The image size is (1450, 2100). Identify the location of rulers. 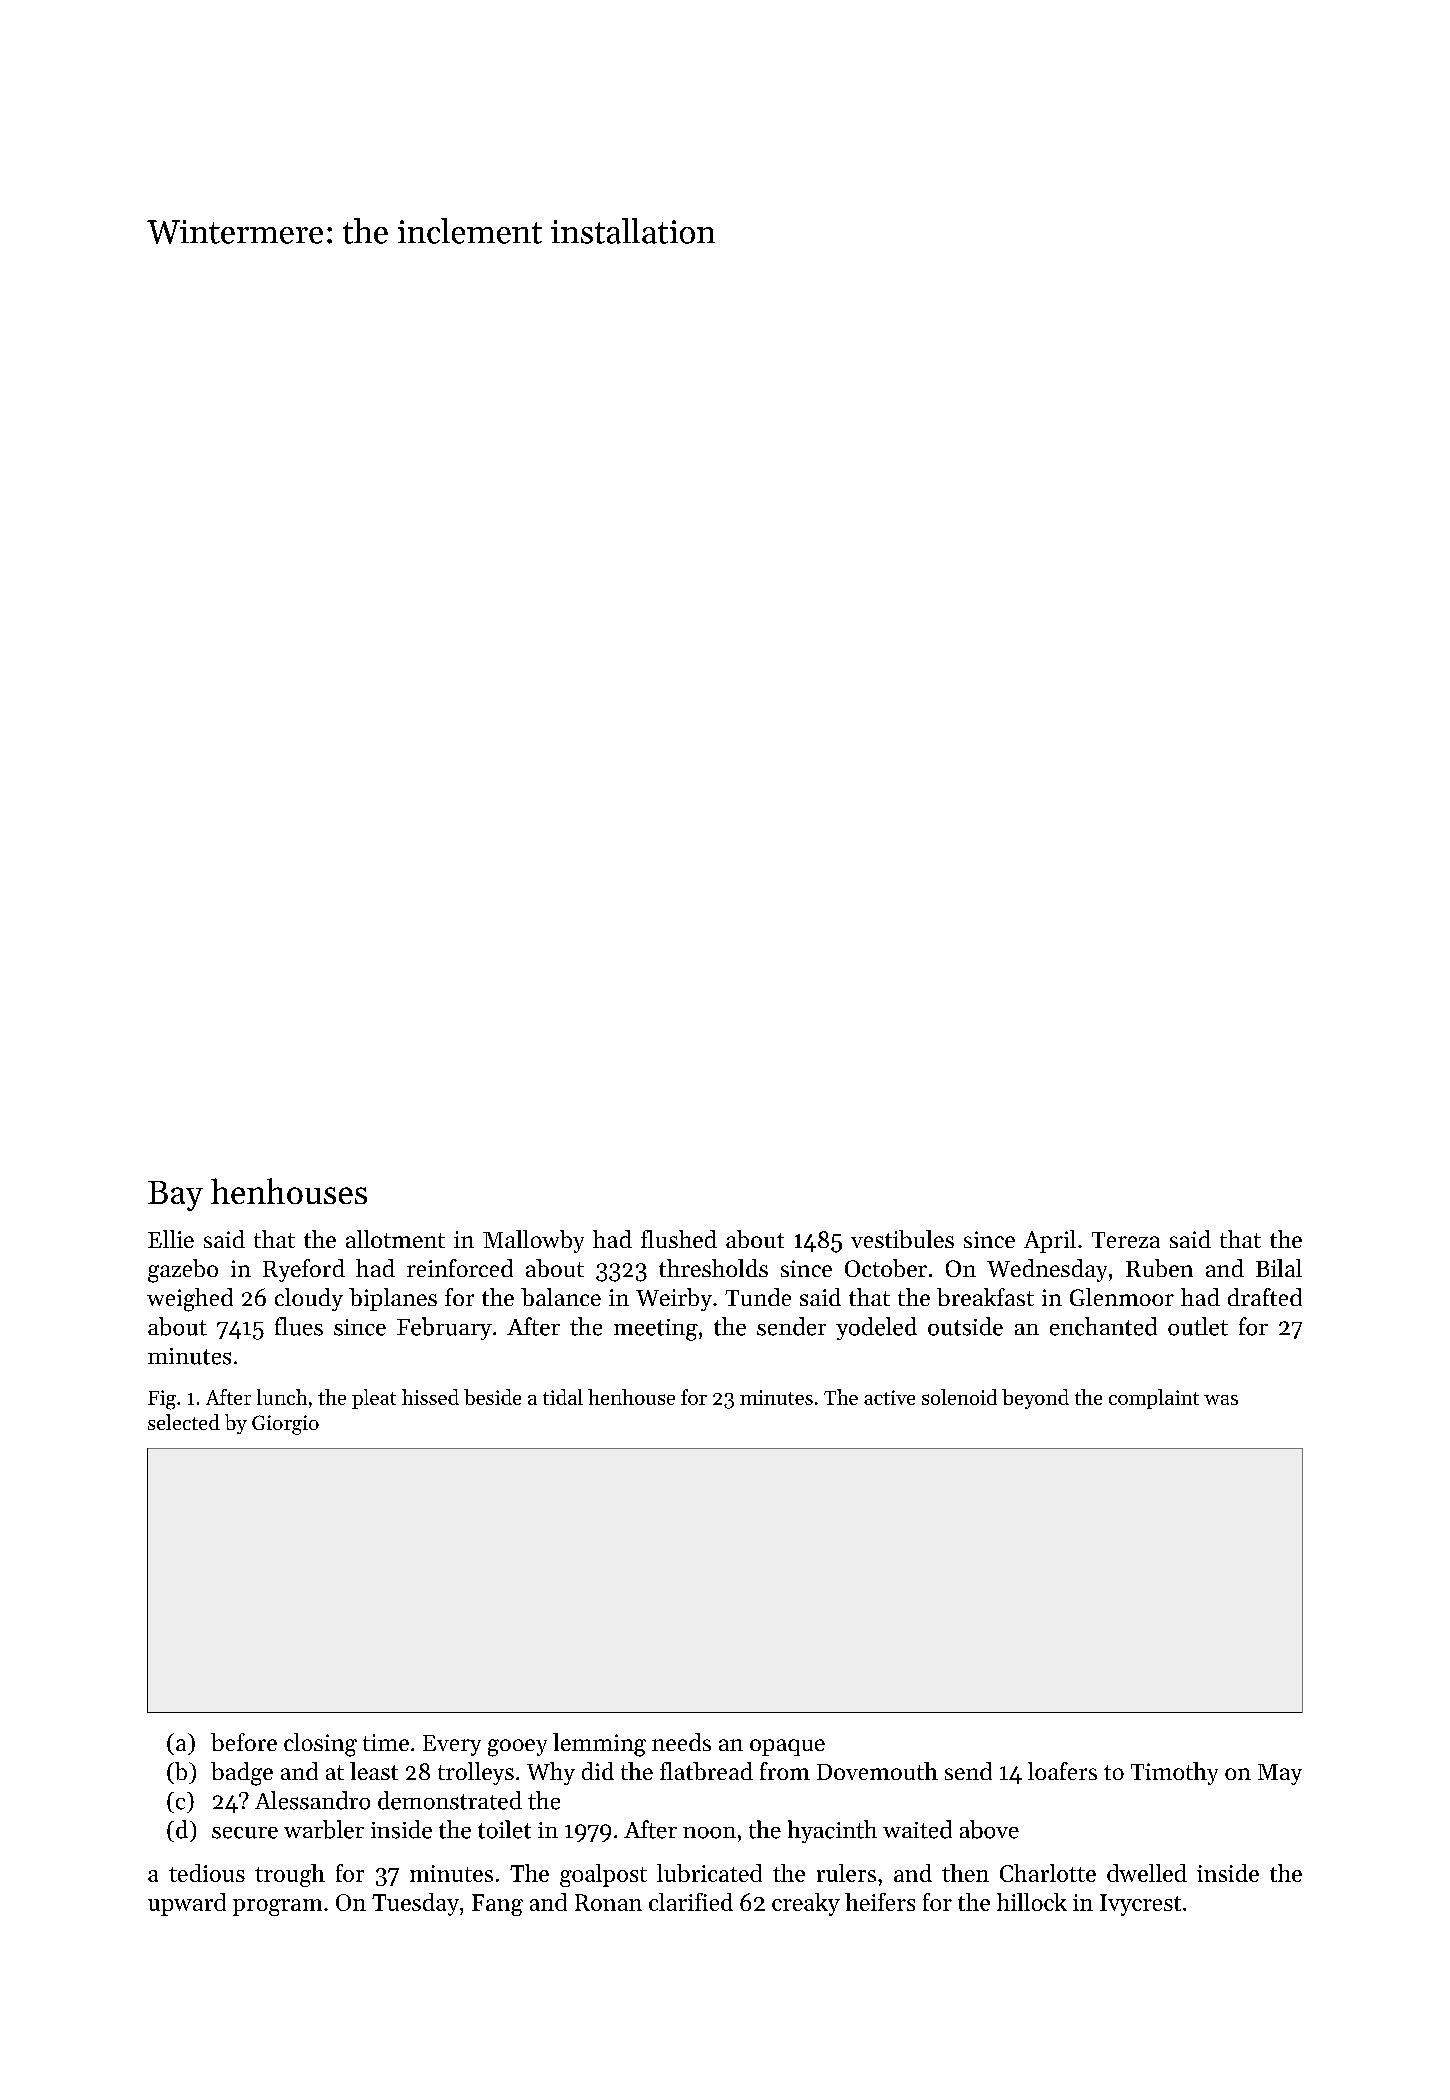
(846, 1873).
